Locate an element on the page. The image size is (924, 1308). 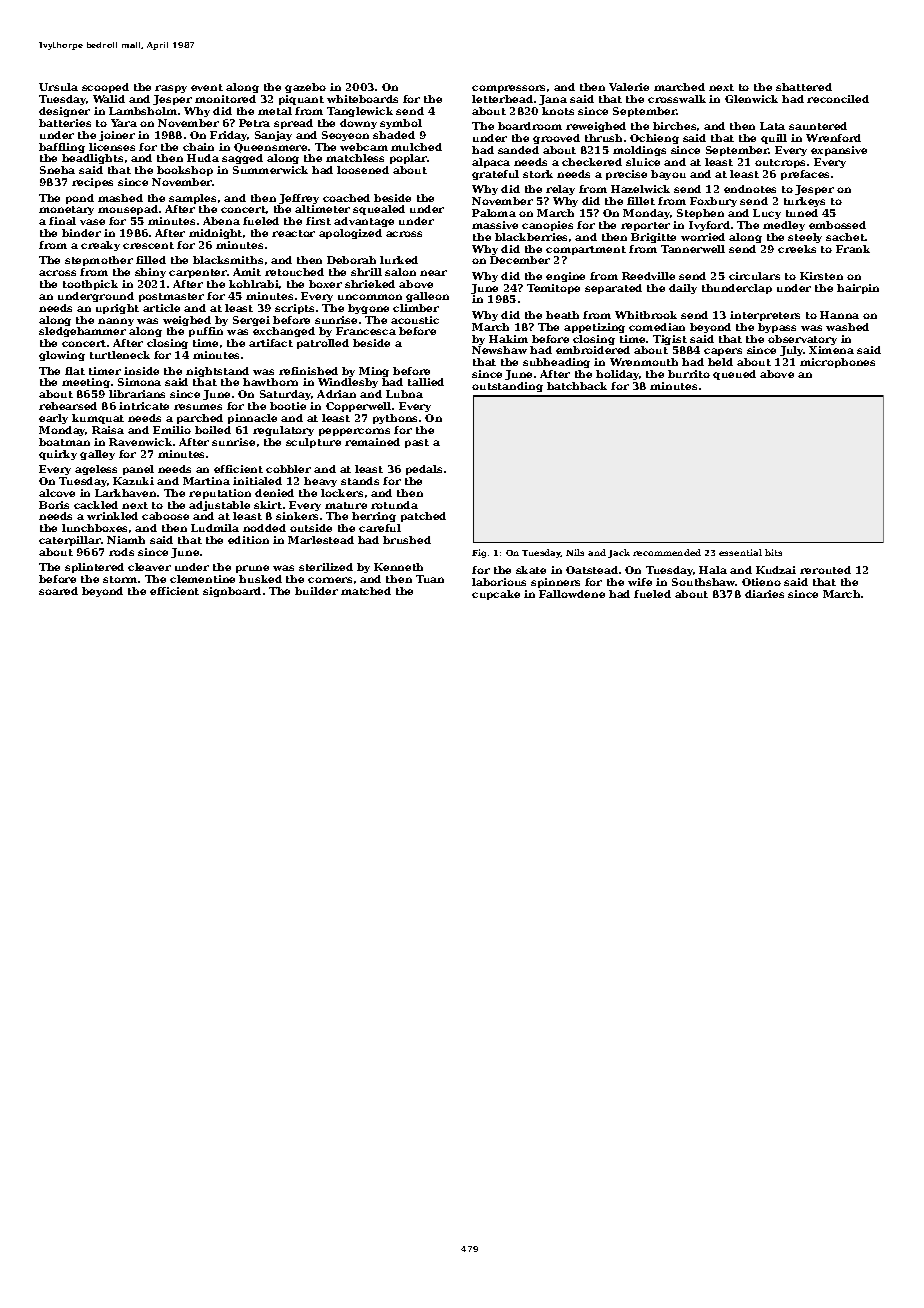
Fallowdene is located at coordinates (572, 594).
